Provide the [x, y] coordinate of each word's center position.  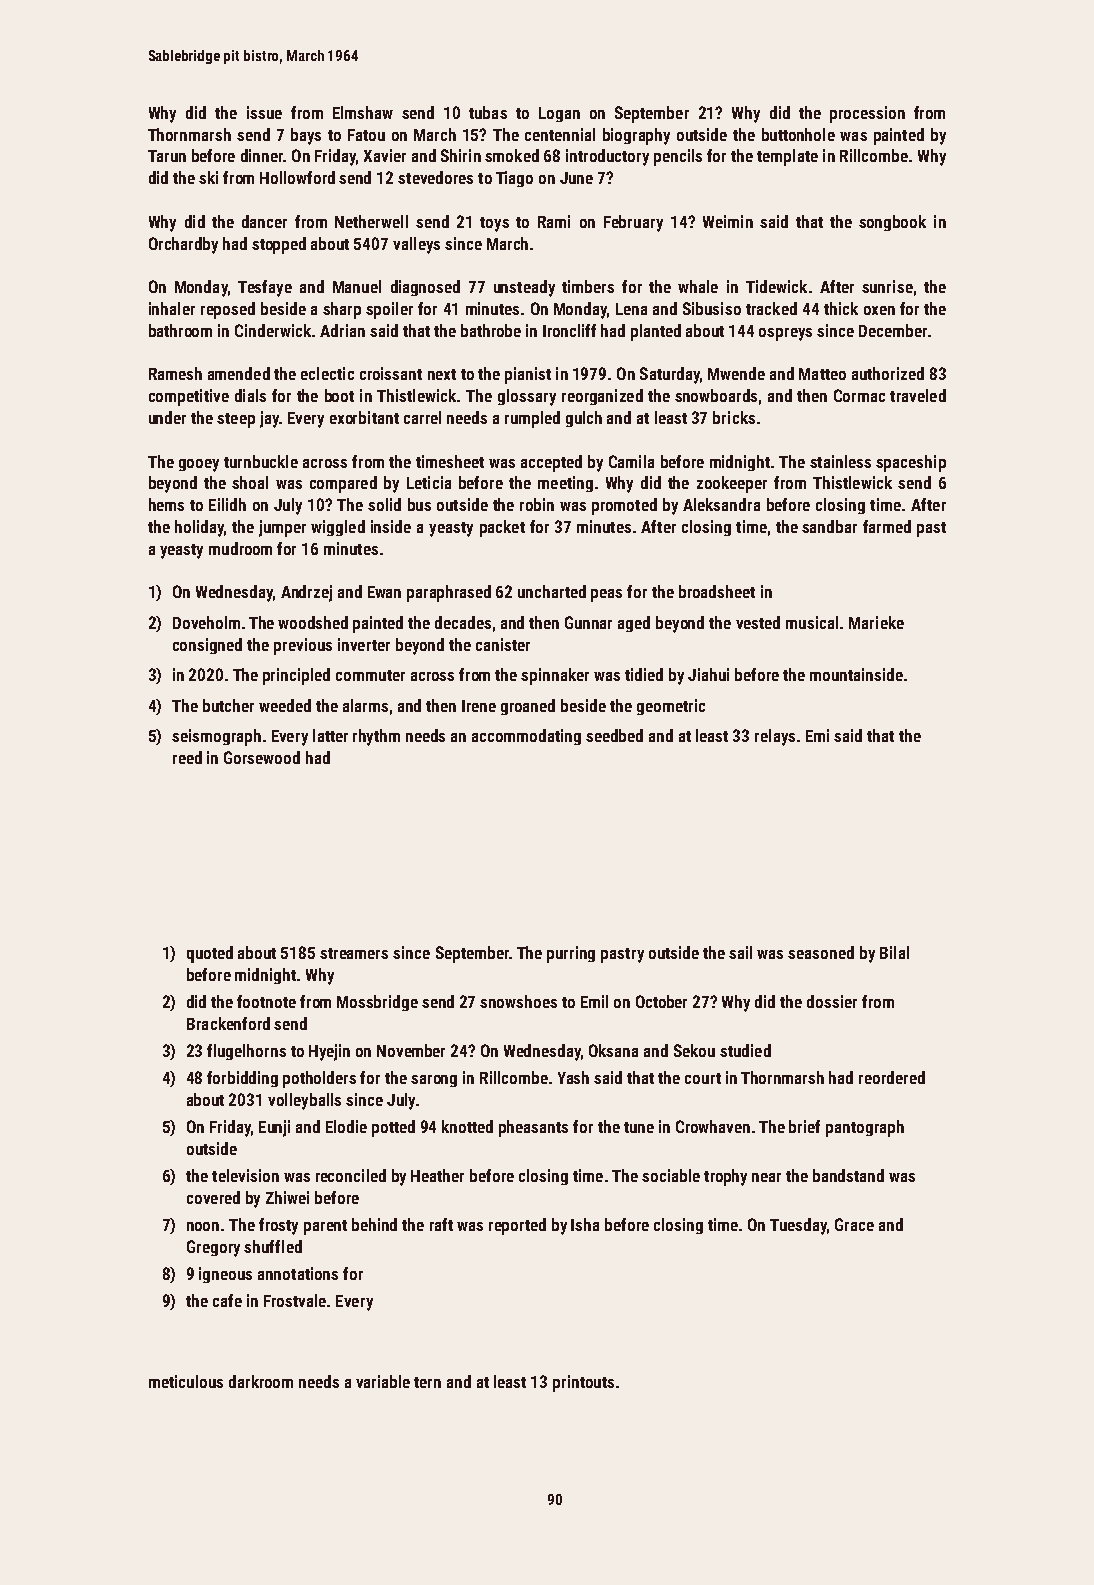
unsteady [524, 288]
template [787, 157]
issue [264, 112]
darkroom [261, 1381]
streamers [354, 953]
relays [775, 737]
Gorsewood [262, 757]
